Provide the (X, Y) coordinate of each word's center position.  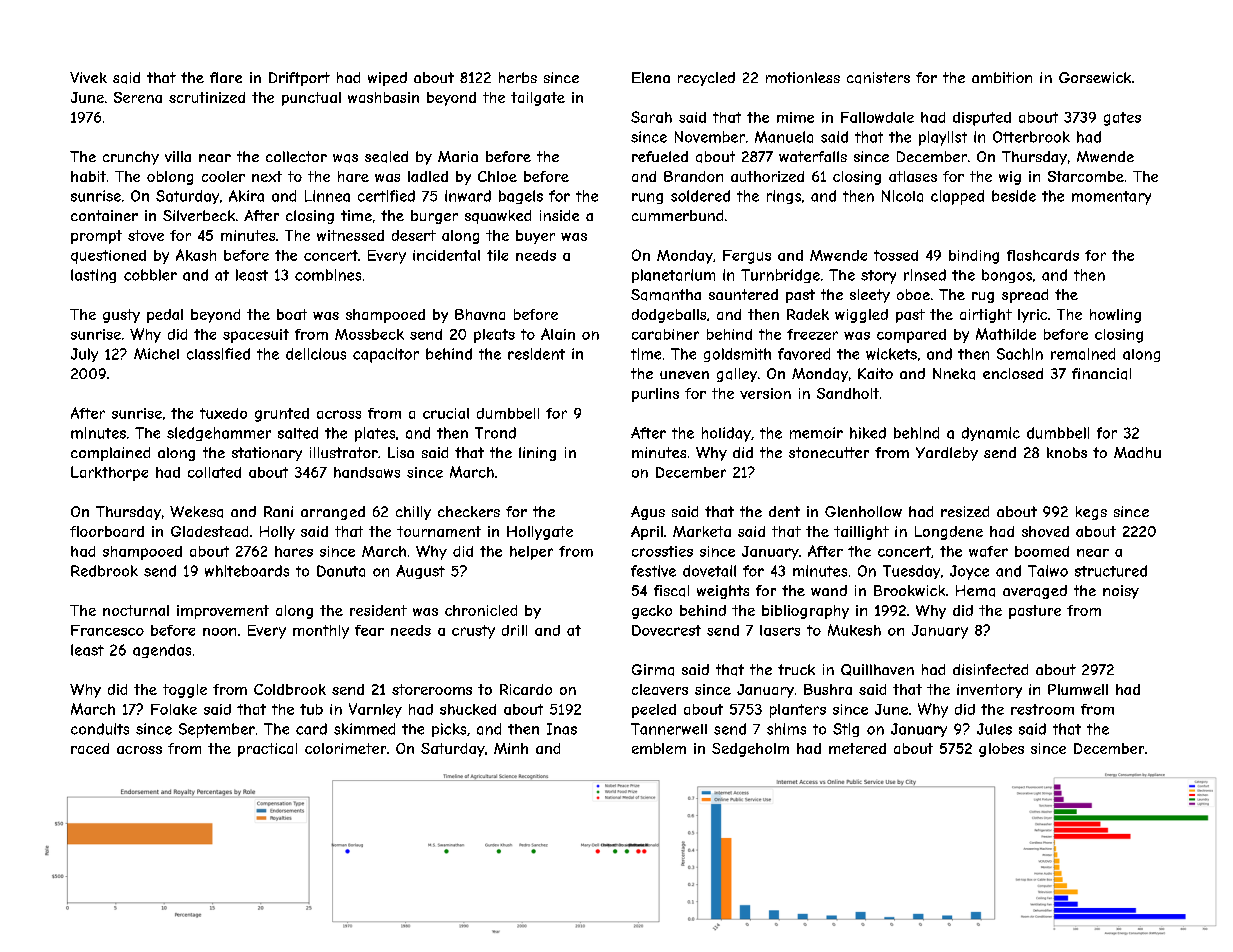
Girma (653, 670)
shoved (1045, 531)
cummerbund (677, 215)
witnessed (350, 235)
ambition (1002, 77)
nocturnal (136, 610)
